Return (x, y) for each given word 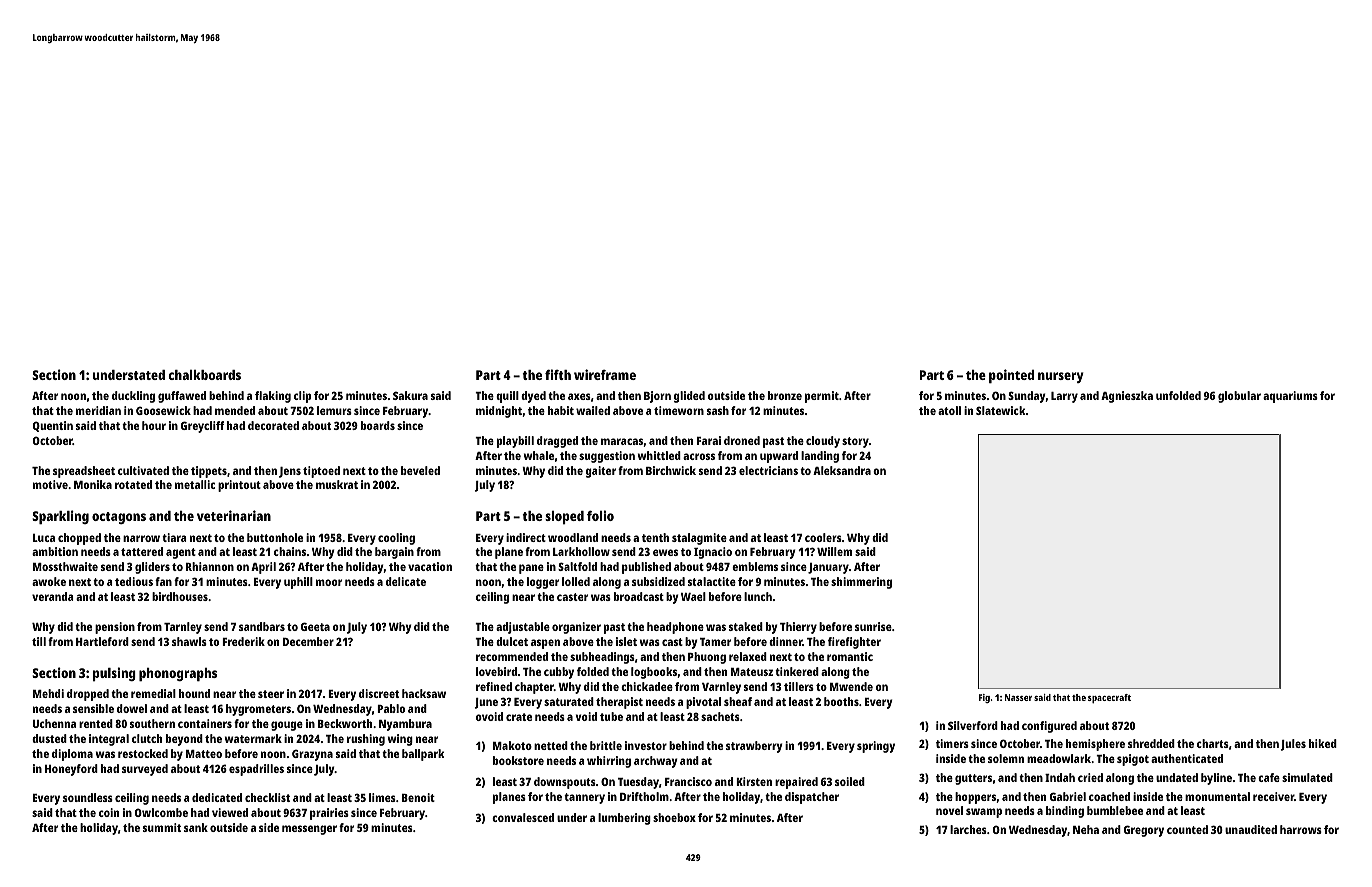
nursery (1061, 377)
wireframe (605, 374)
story (855, 442)
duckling (133, 397)
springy (876, 747)
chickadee (647, 686)
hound (194, 693)
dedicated (217, 797)
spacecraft (1109, 698)
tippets (209, 472)
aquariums (1290, 397)
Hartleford (102, 641)
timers (952, 743)
